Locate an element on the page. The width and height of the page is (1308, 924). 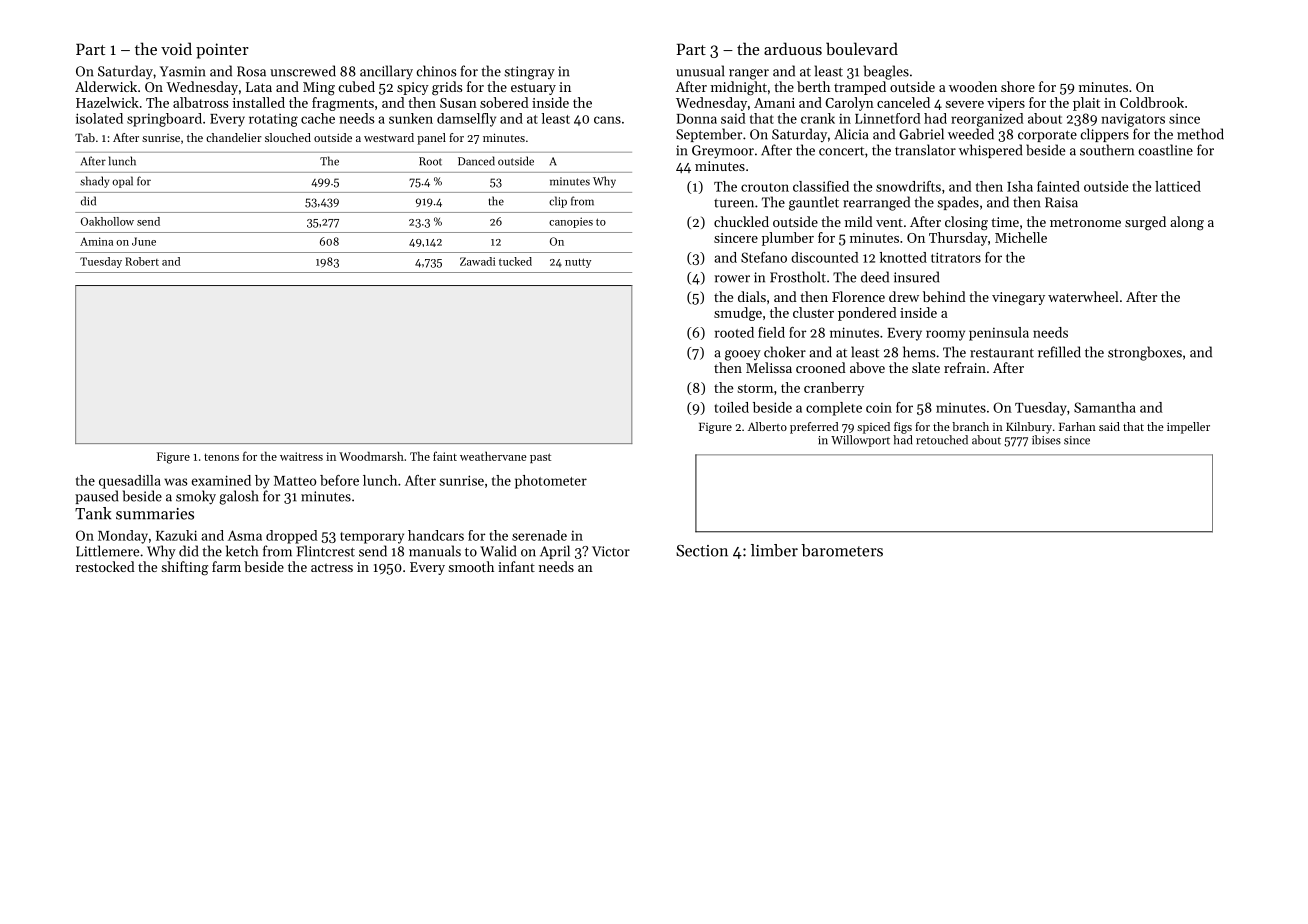
Tab is located at coordinates (85, 137).
